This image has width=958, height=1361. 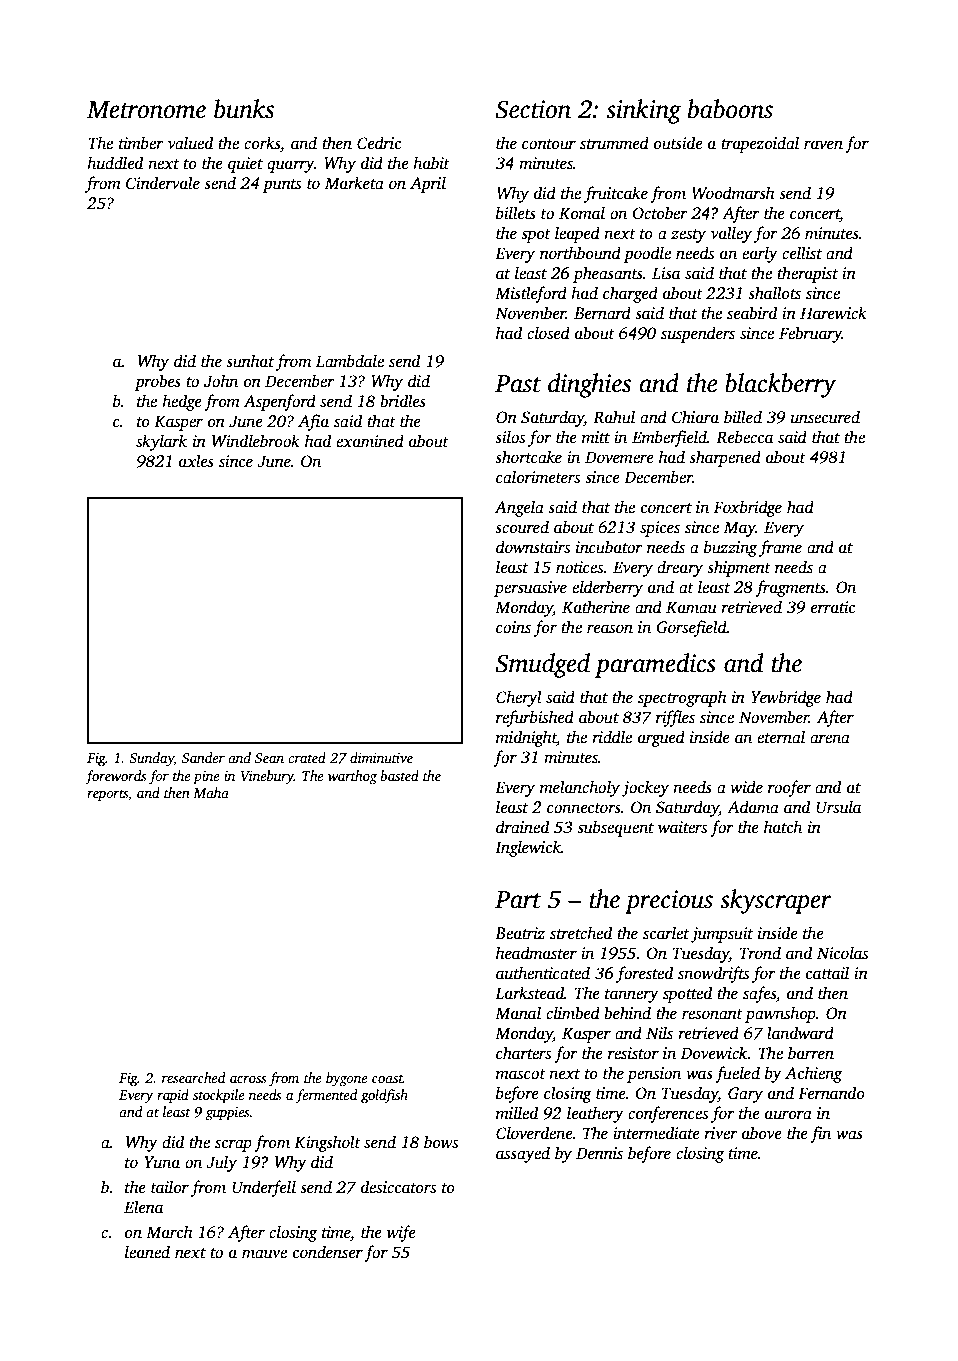 What do you see at coordinates (196, 461) in the image?
I see `axles` at bounding box center [196, 461].
